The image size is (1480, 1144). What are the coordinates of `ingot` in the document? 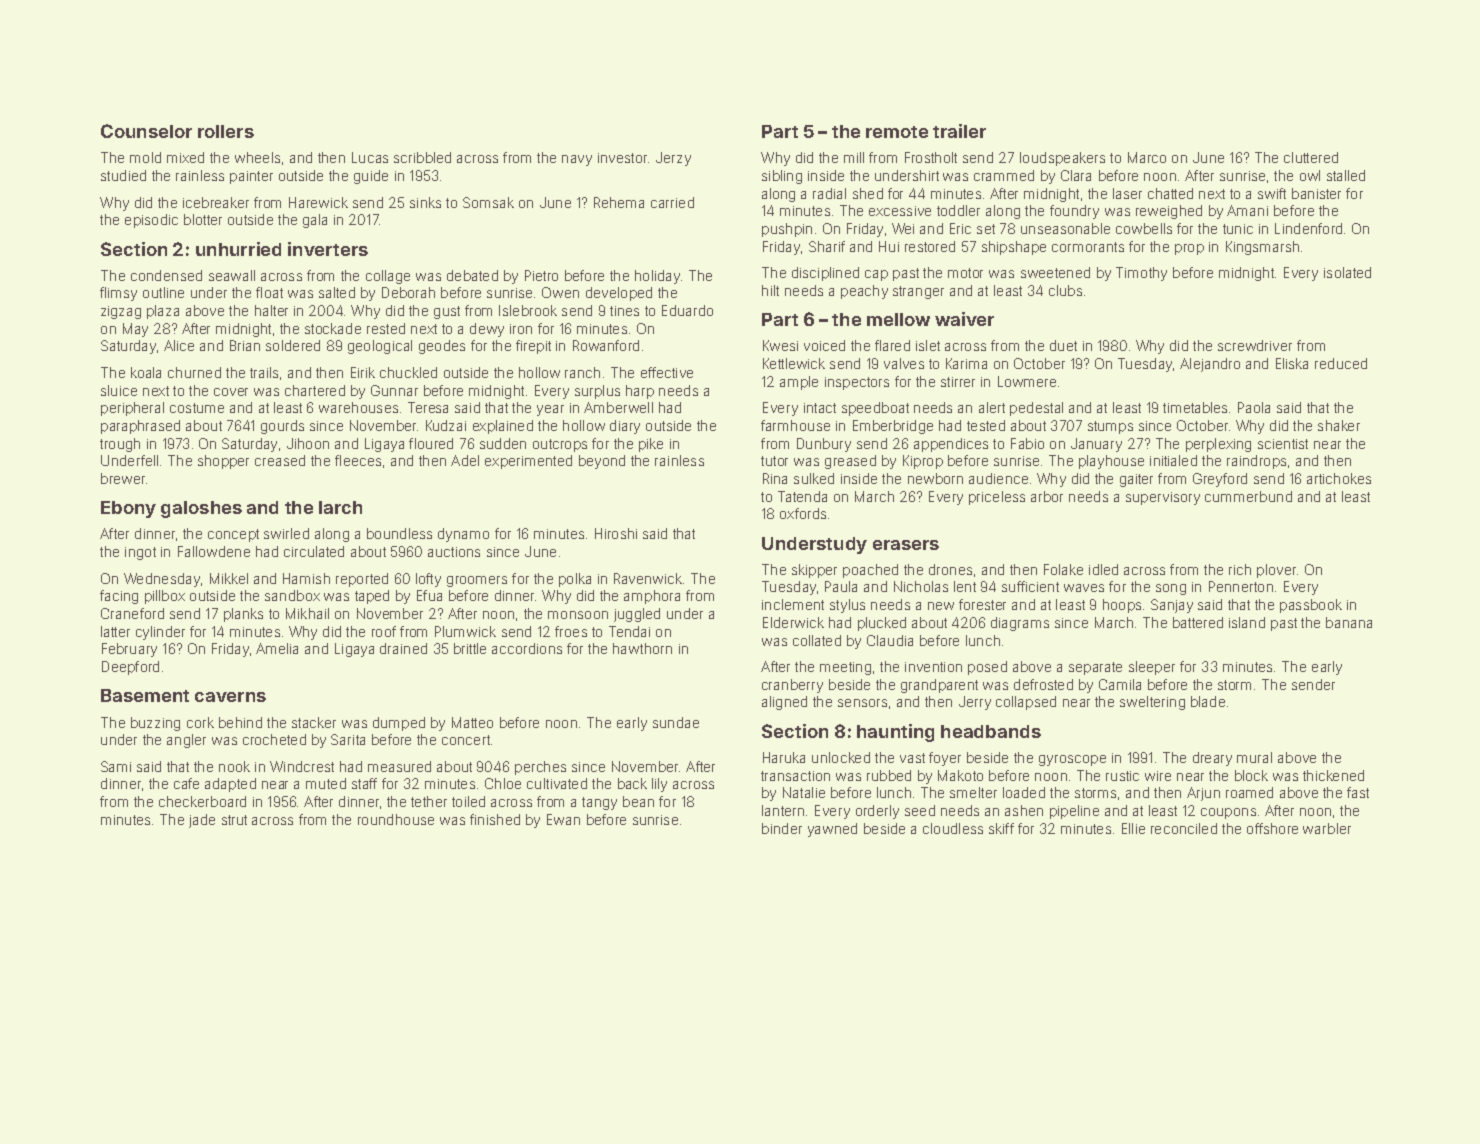 It's located at (140, 553).
